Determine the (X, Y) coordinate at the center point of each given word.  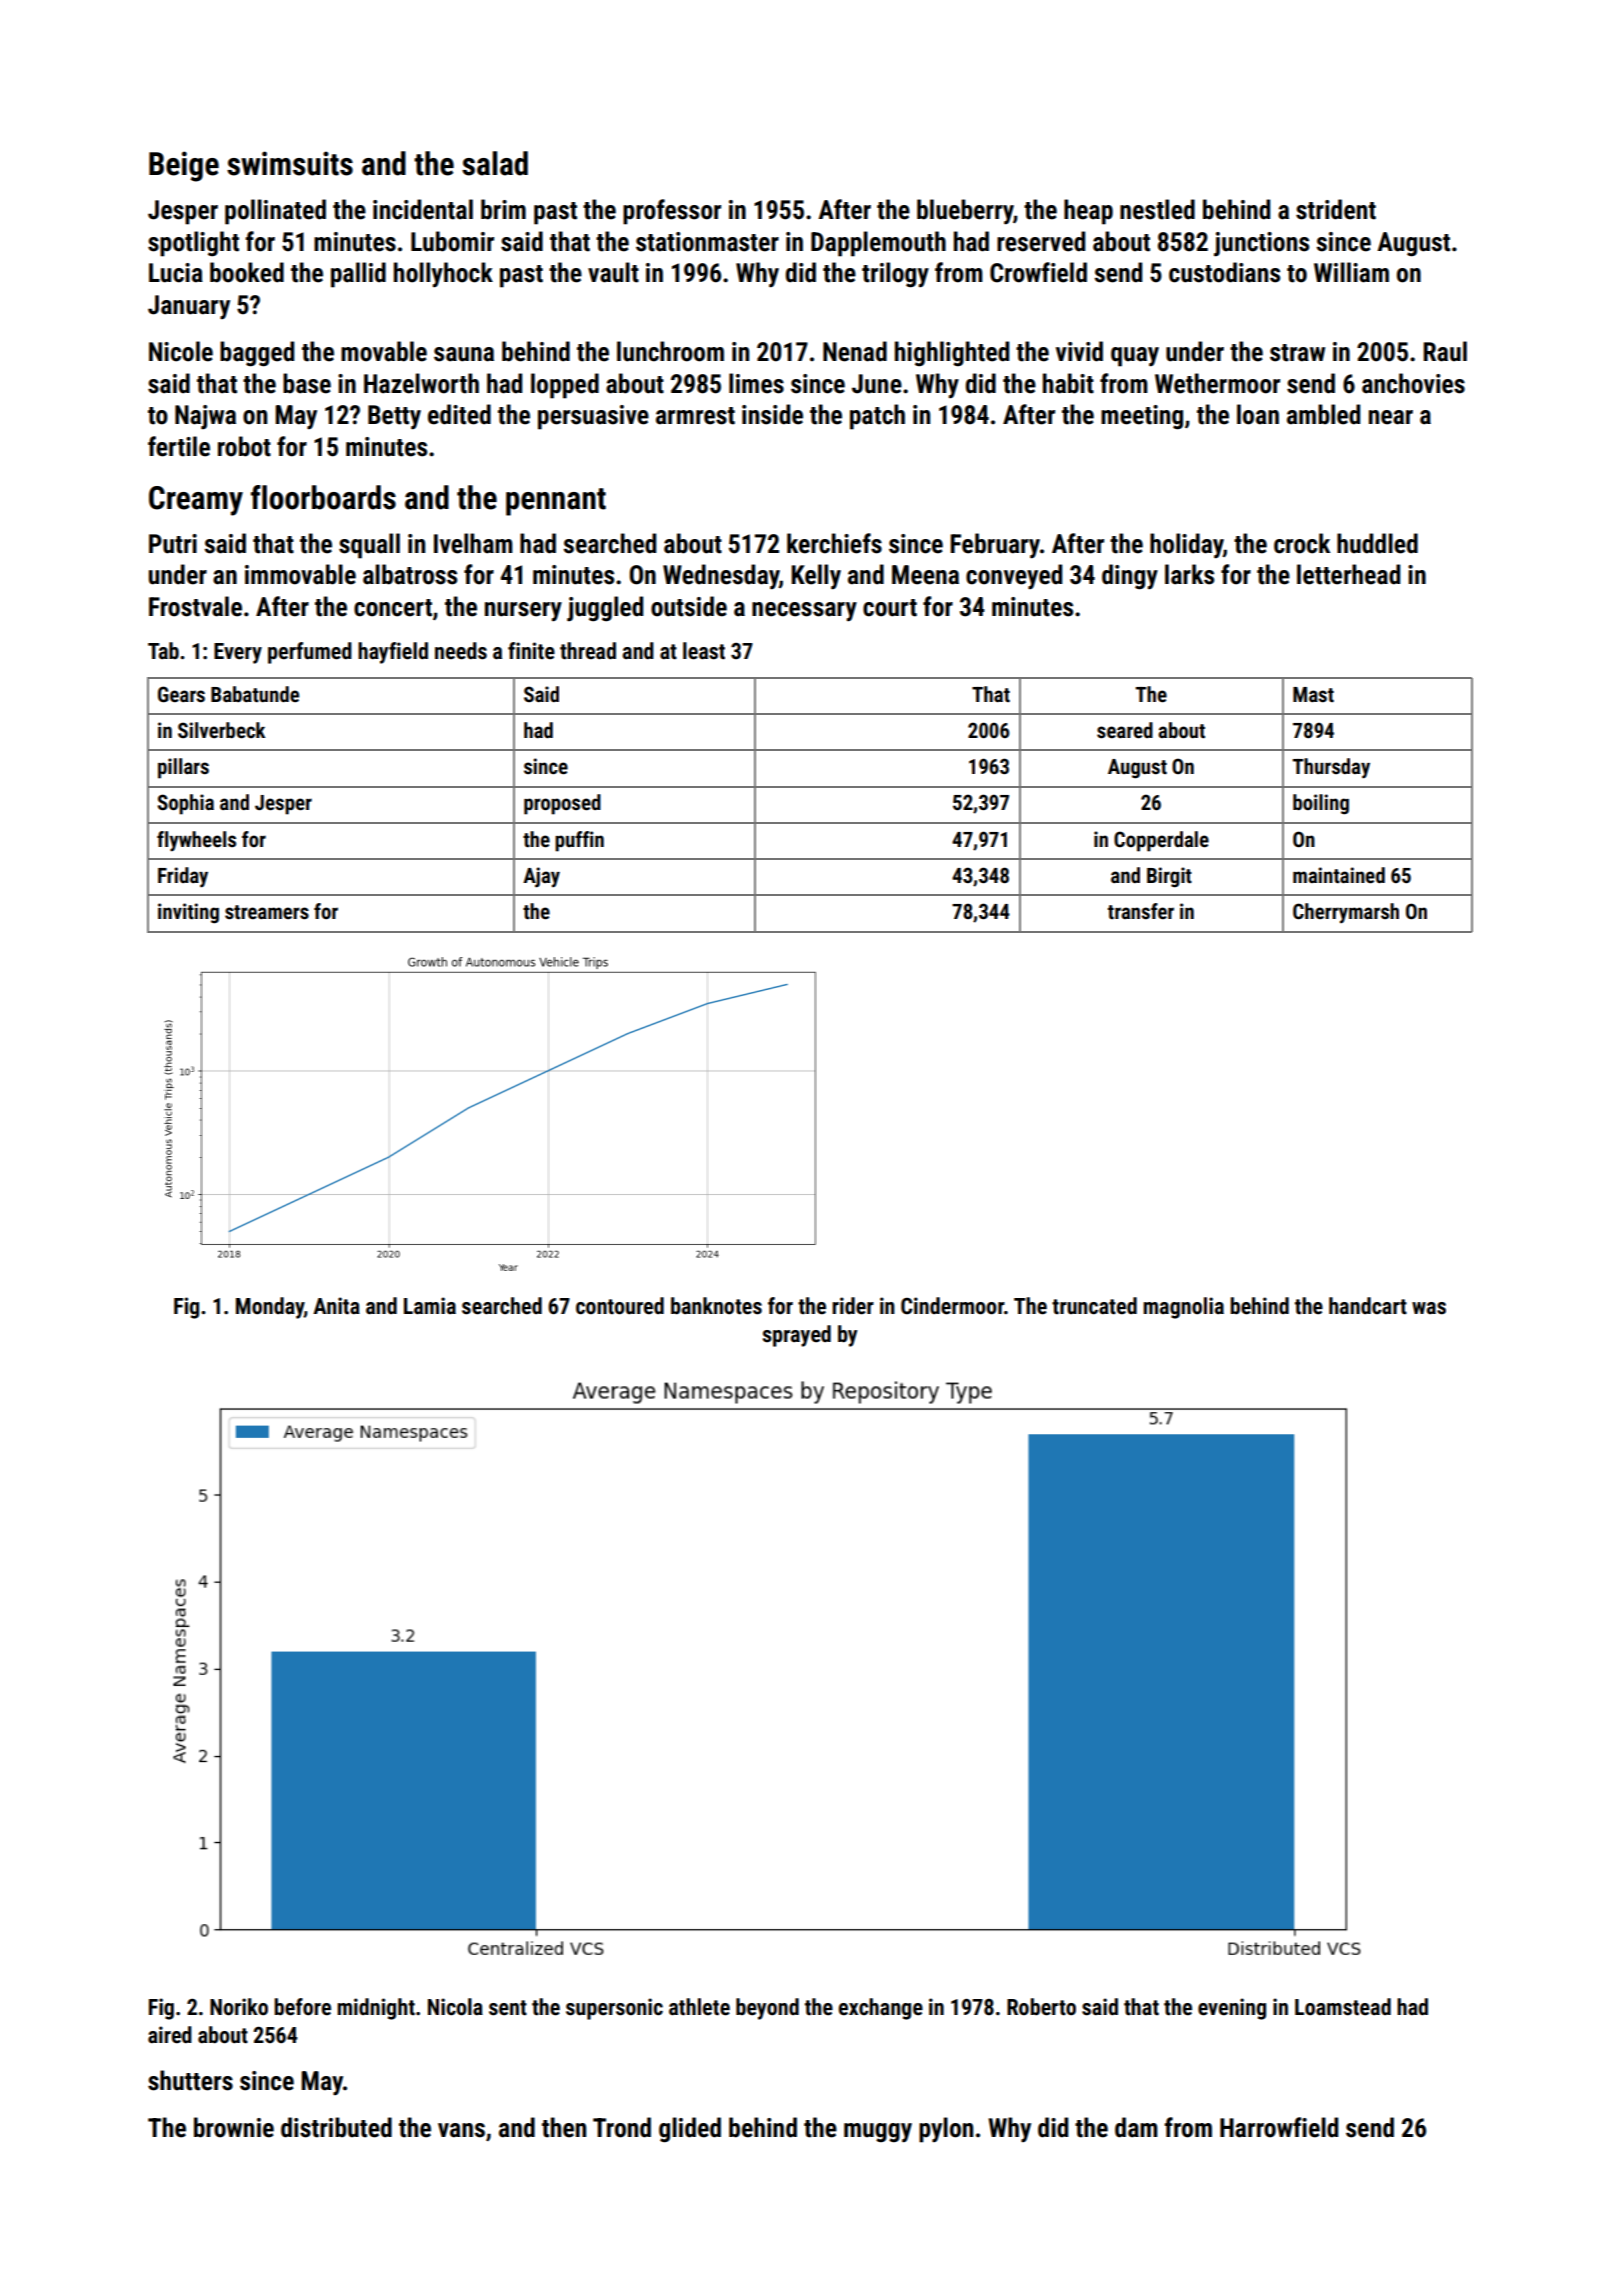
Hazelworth (421, 383)
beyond (767, 2009)
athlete (699, 2007)
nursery (523, 611)
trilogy (895, 275)
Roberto (1041, 2007)
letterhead (1348, 574)
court (890, 608)
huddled (1377, 543)
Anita (336, 1306)
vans (461, 2130)
